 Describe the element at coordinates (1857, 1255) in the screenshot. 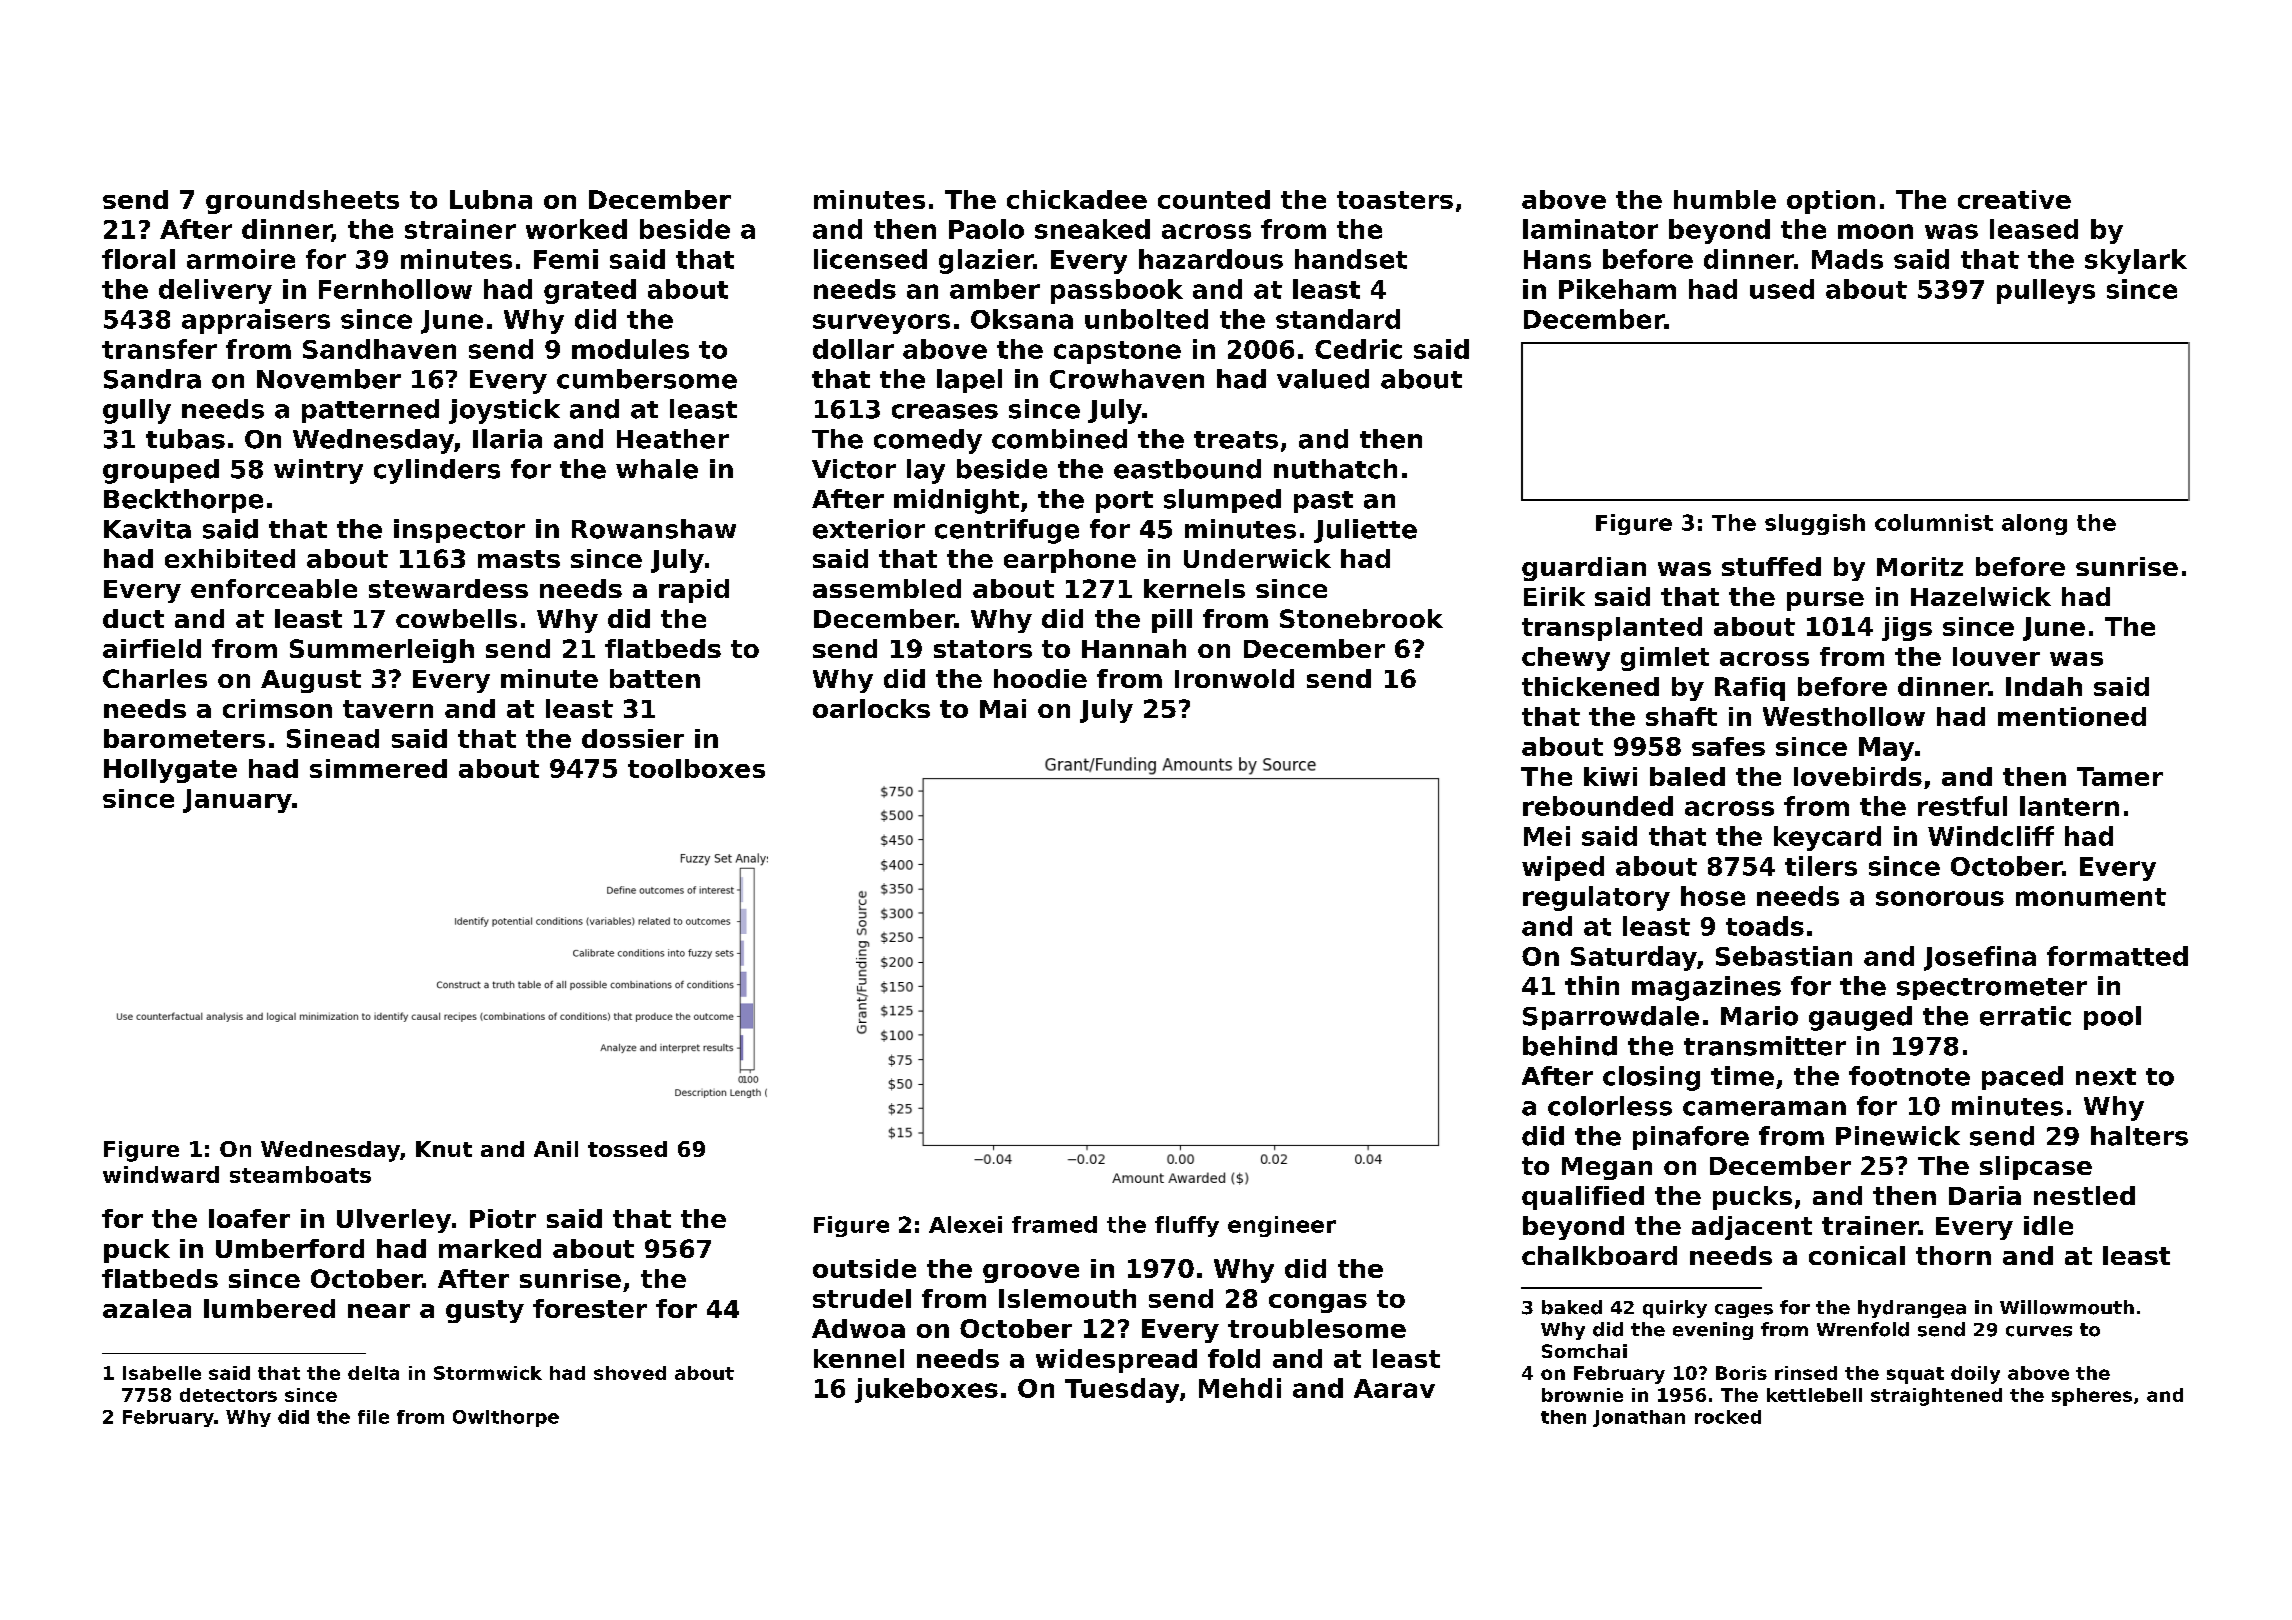

I see `conical` at that location.
